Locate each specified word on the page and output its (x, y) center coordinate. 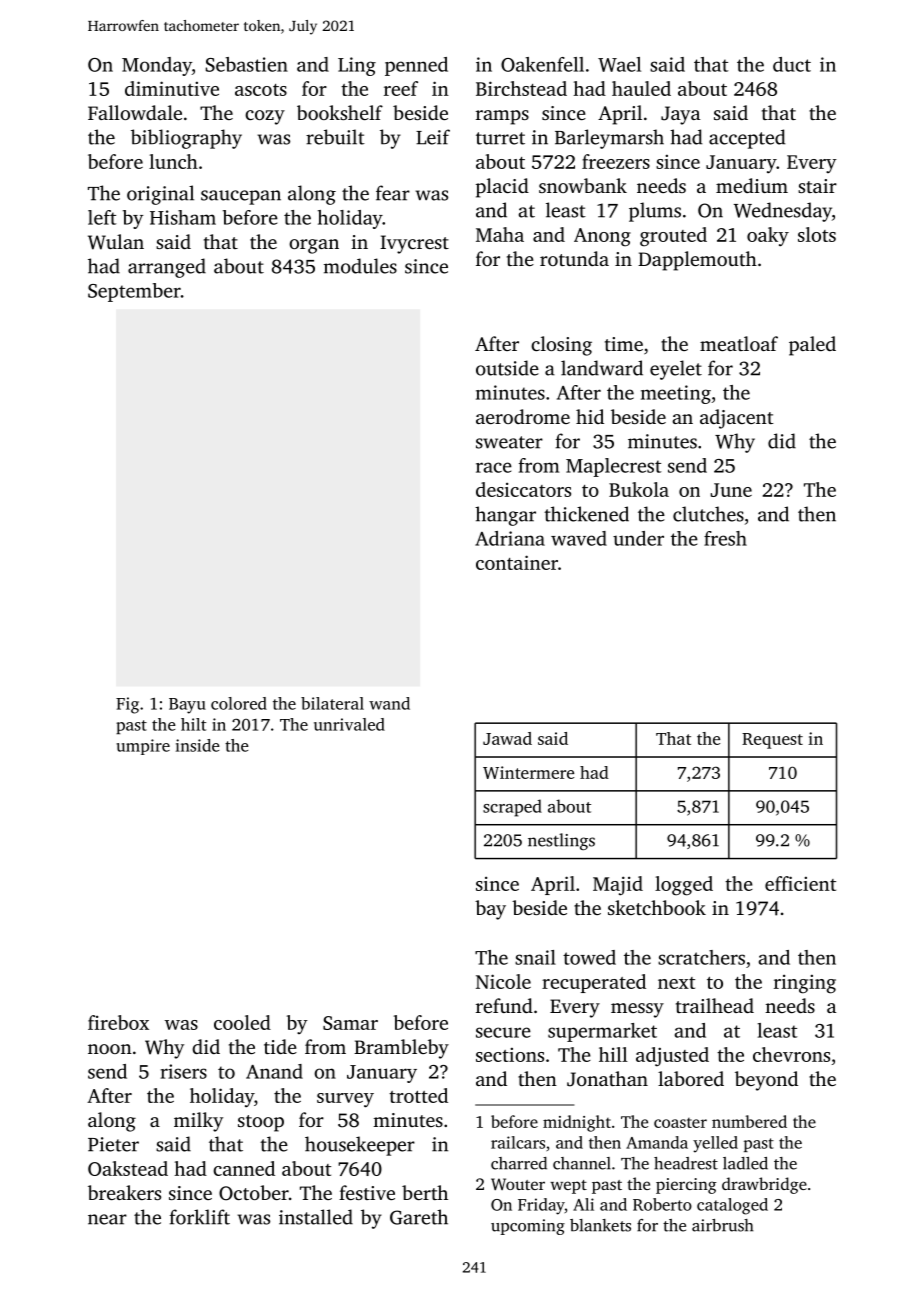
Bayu (187, 706)
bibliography (186, 139)
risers (183, 1071)
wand (389, 703)
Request (772, 741)
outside (507, 368)
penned (416, 66)
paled (812, 346)
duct (792, 64)
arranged (167, 268)
